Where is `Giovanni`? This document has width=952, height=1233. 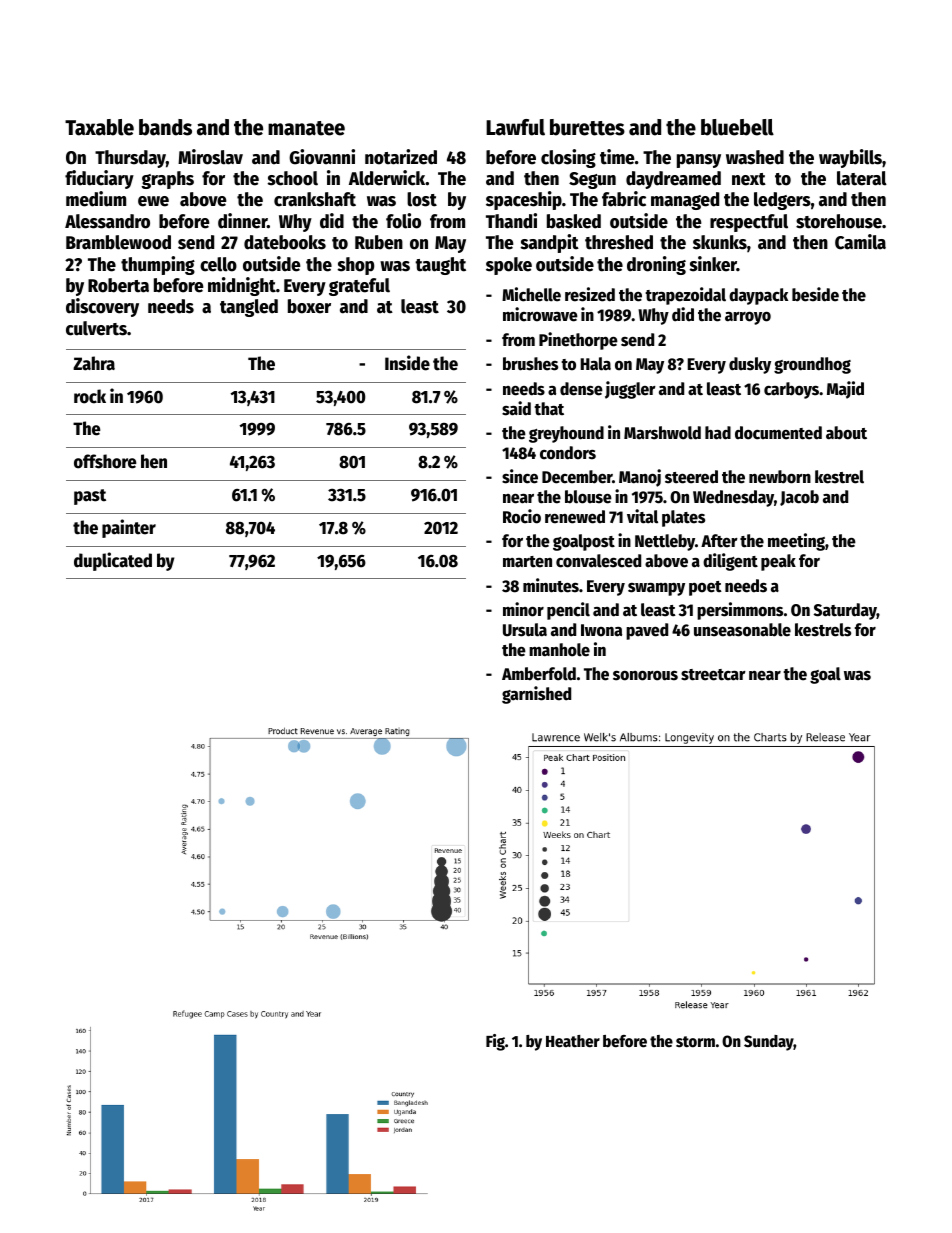
Giovanni is located at coordinates (322, 157).
